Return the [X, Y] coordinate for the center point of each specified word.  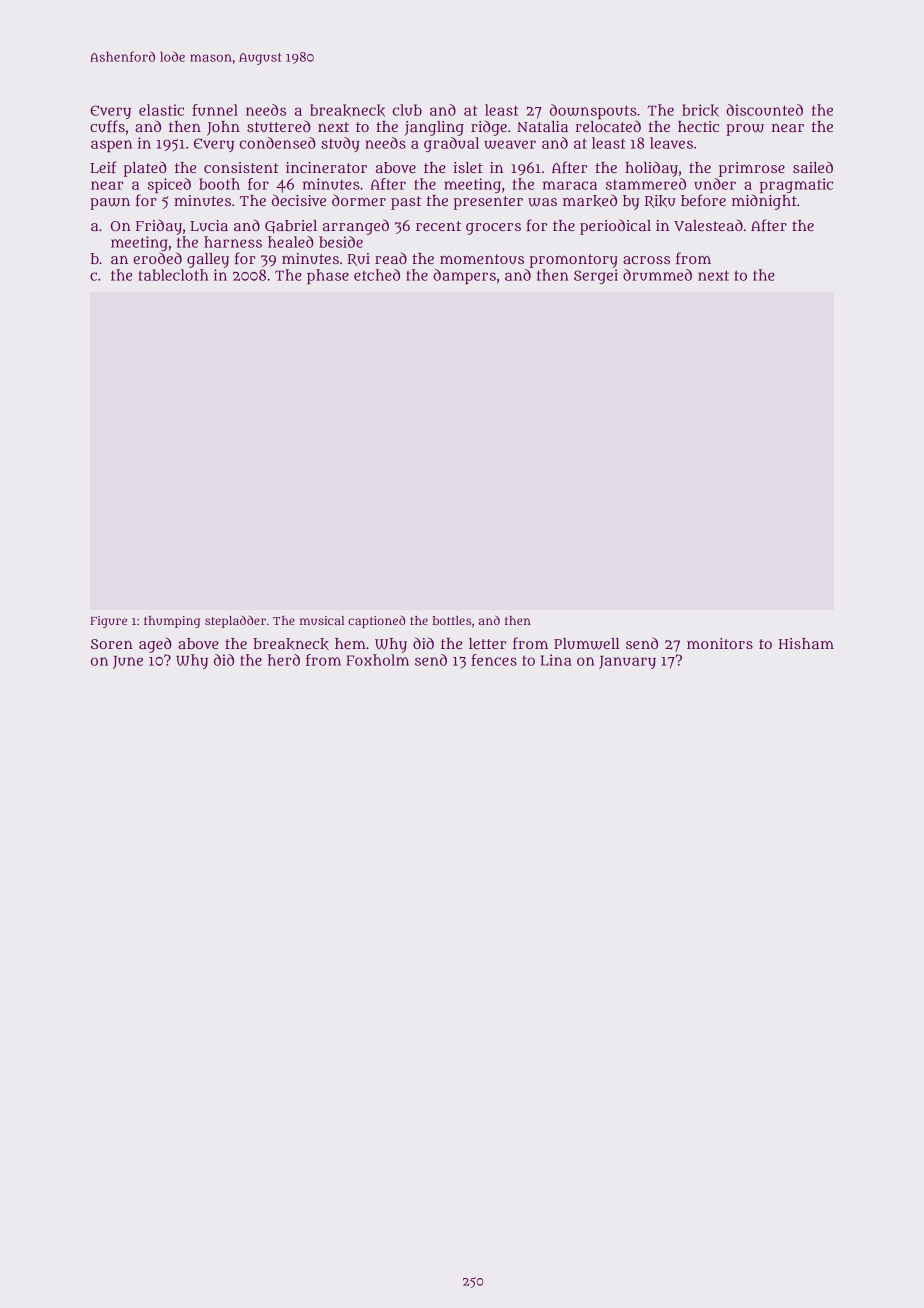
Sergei [596, 276]
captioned [376, 622]
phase [328, 276]
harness [233, 242]
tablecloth [173, 275]
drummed [657, 275]
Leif [103, 167]
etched [377, 275]
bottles [452, 620]
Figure [108, 622]
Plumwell [587, 644]
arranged [356, 227]
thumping [172, 622]
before [703, 200]
